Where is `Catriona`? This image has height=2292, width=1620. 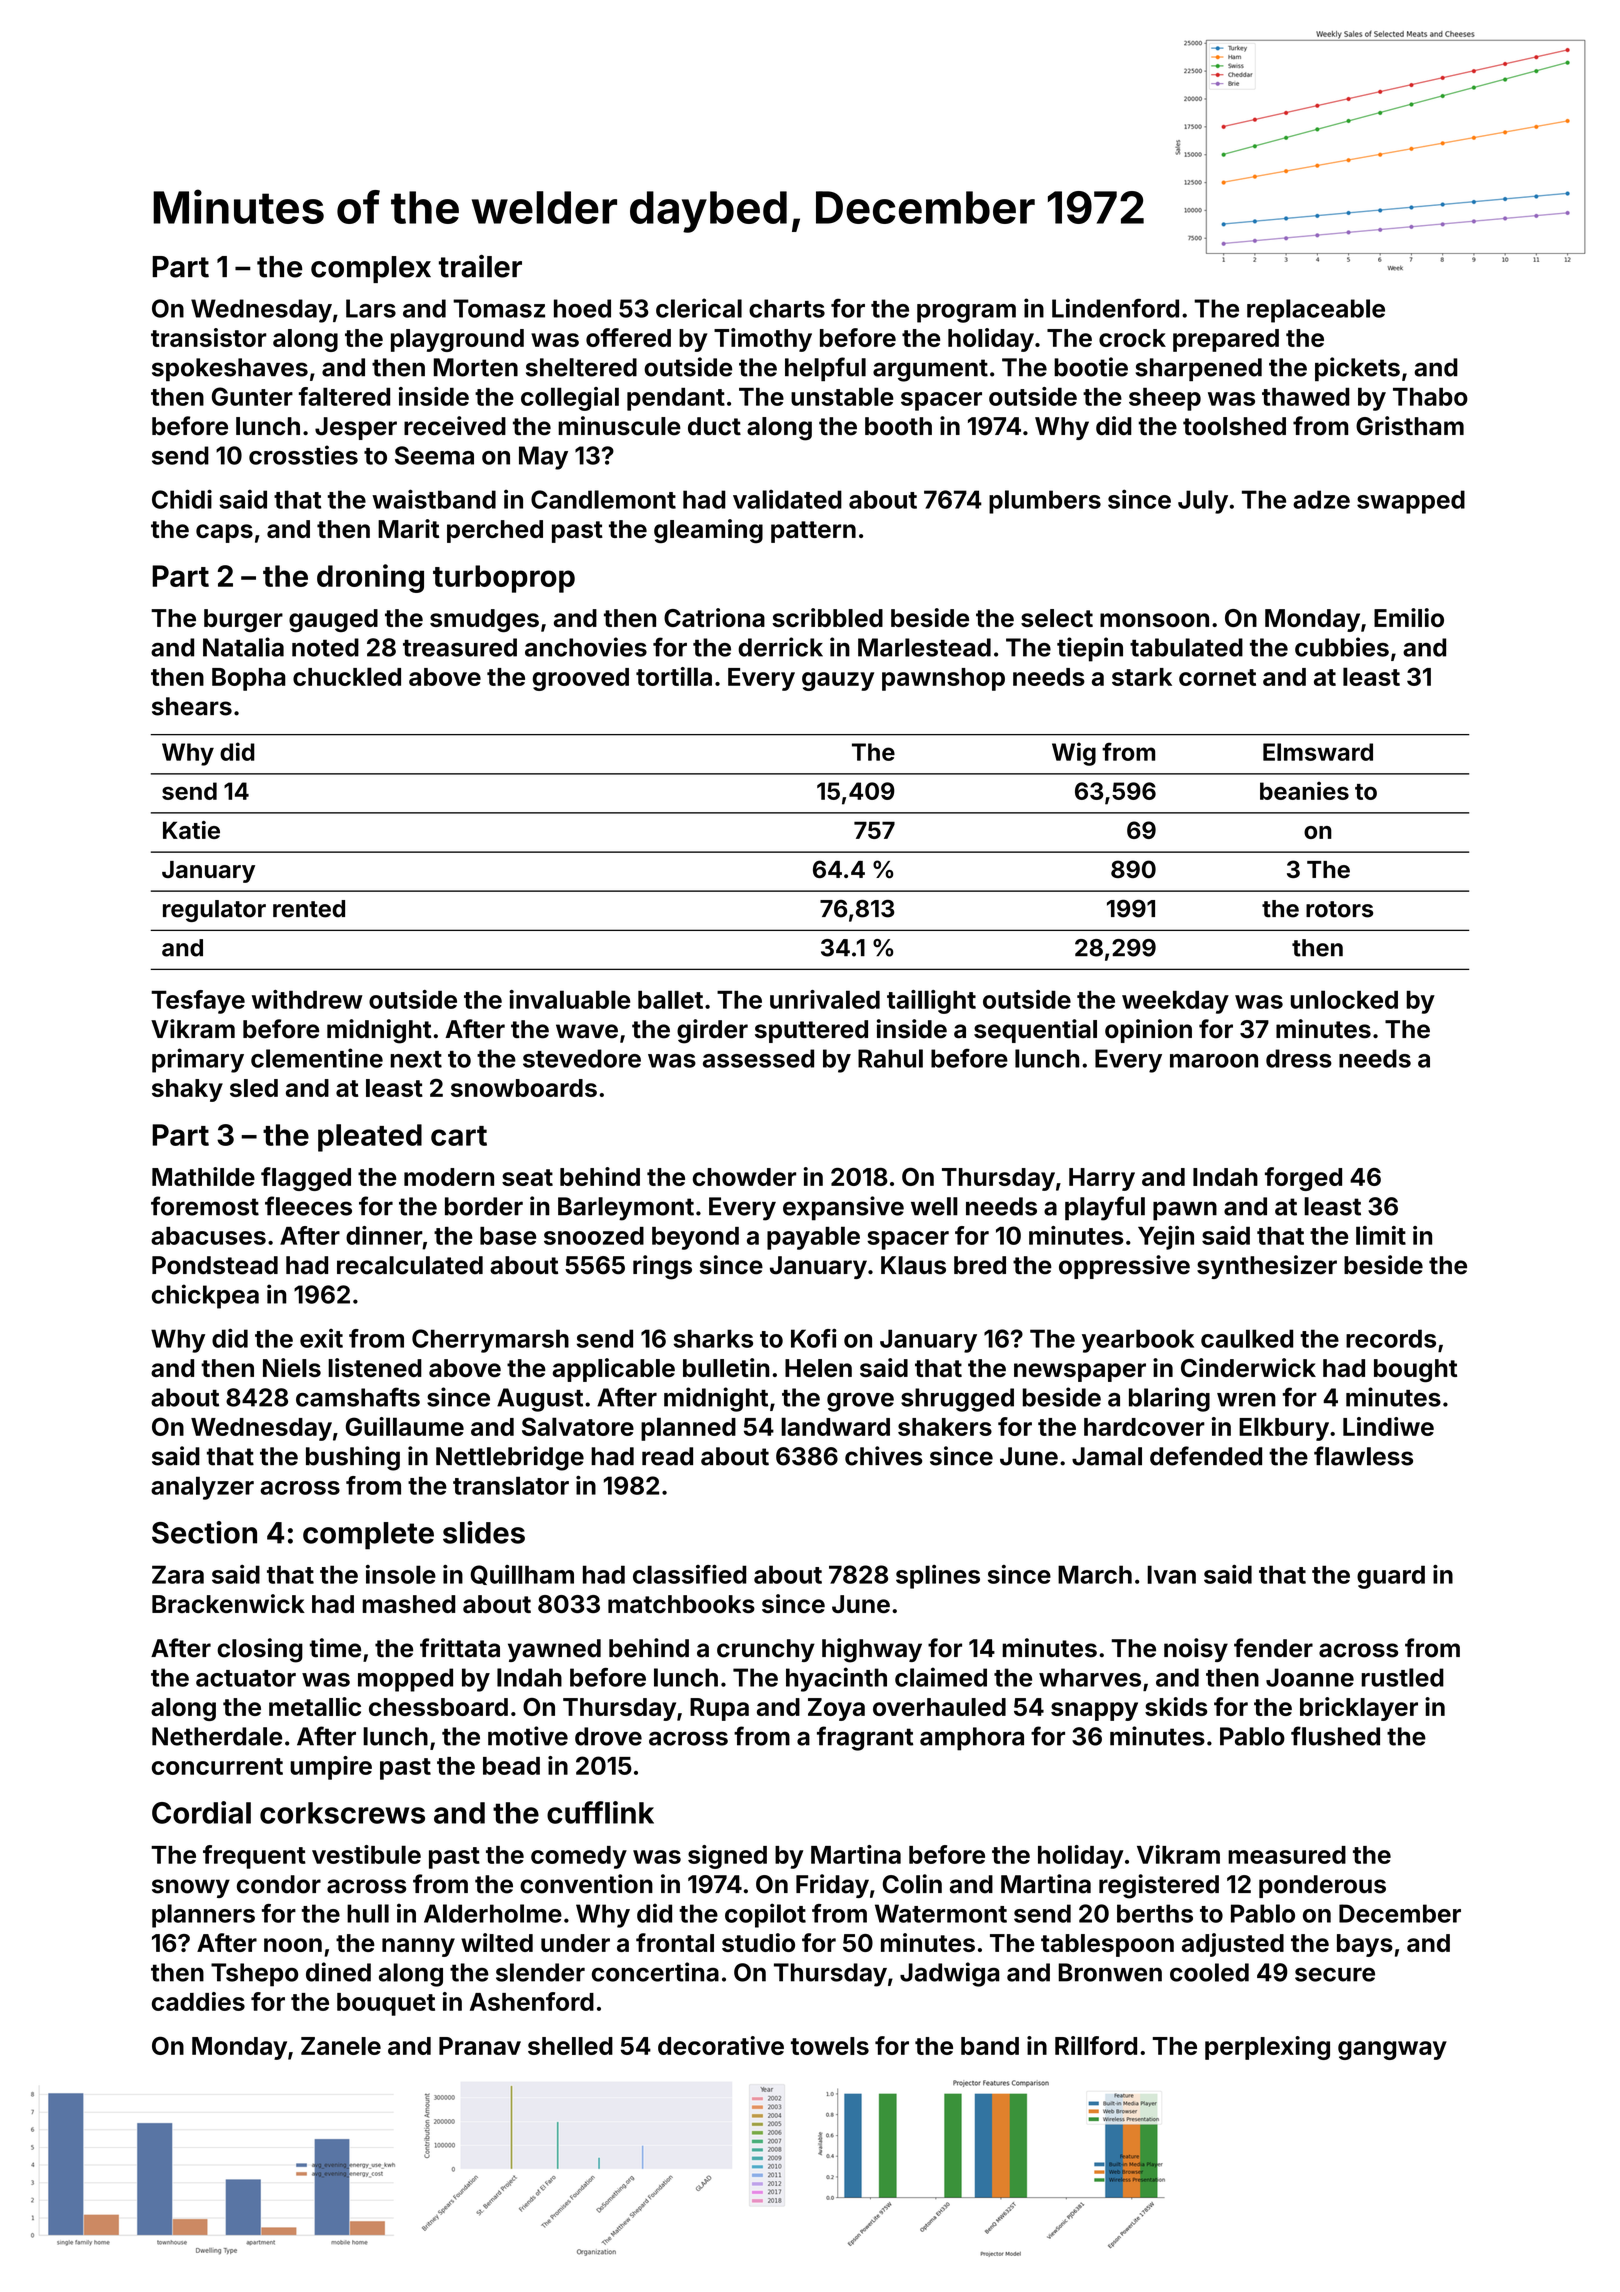
Catriona is located at coordinates (714, 617).
